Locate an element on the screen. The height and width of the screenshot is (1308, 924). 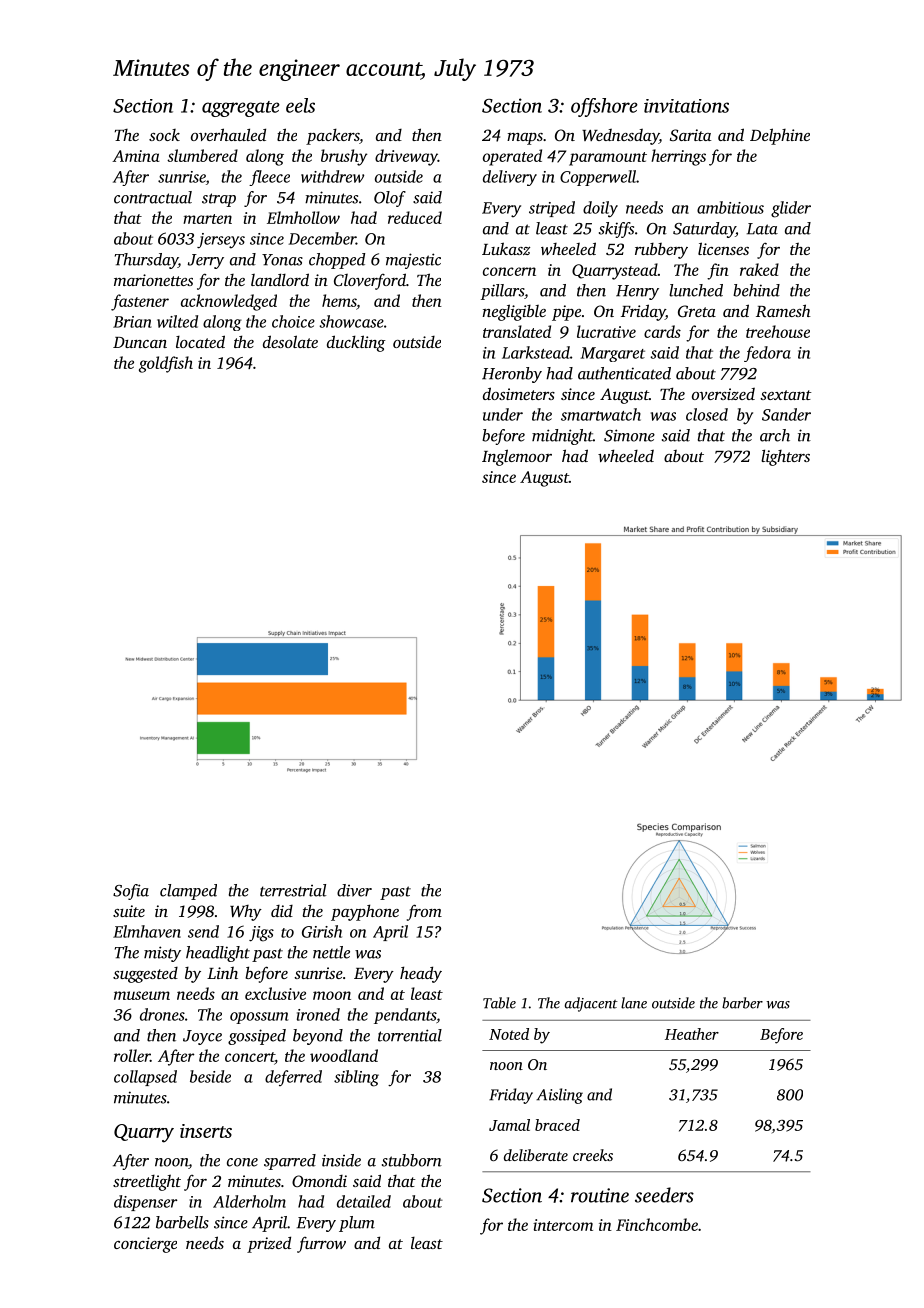
Inglemoor is located at coordinates (517, 457).
